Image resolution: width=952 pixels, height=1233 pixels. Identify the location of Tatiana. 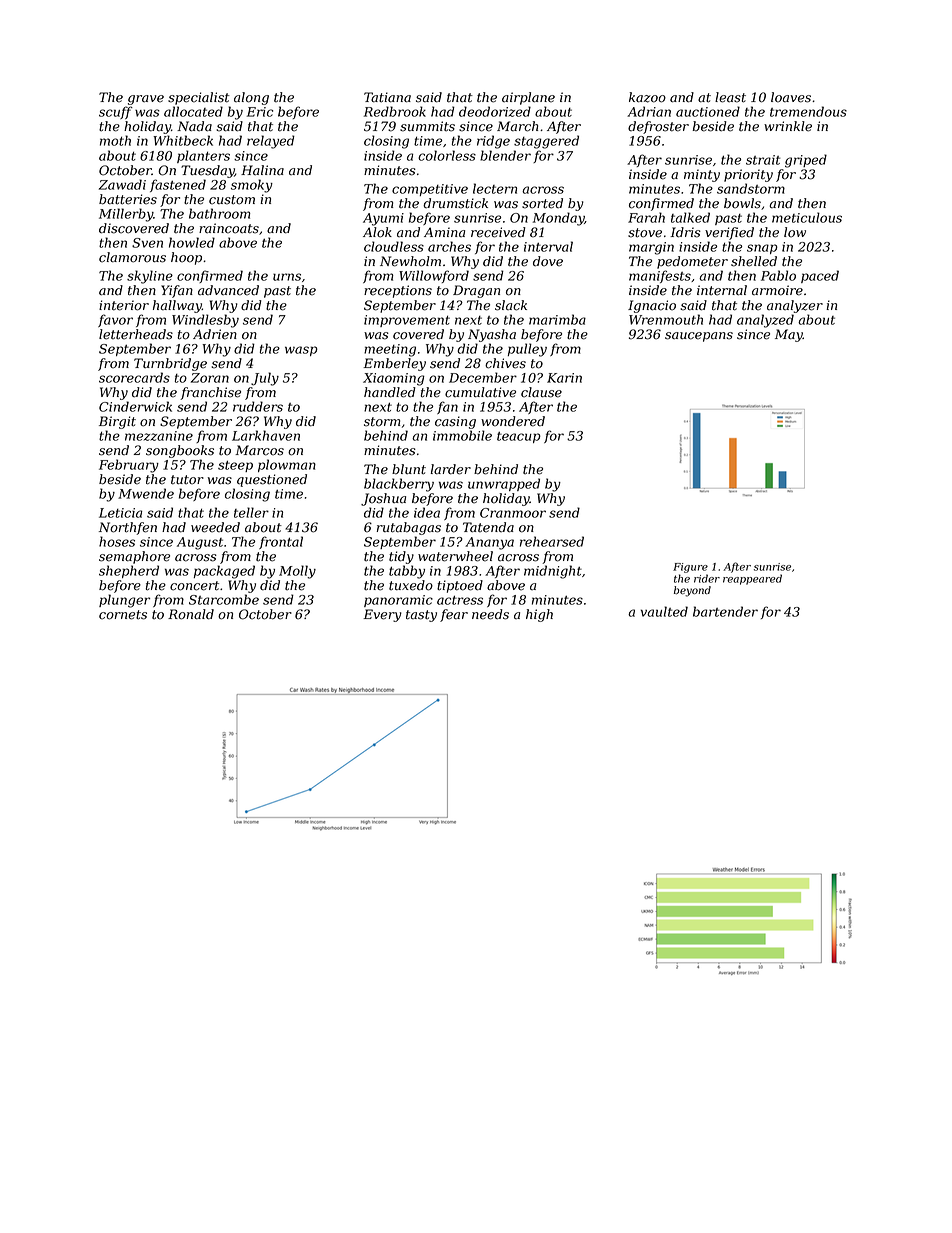
(387, 97).
